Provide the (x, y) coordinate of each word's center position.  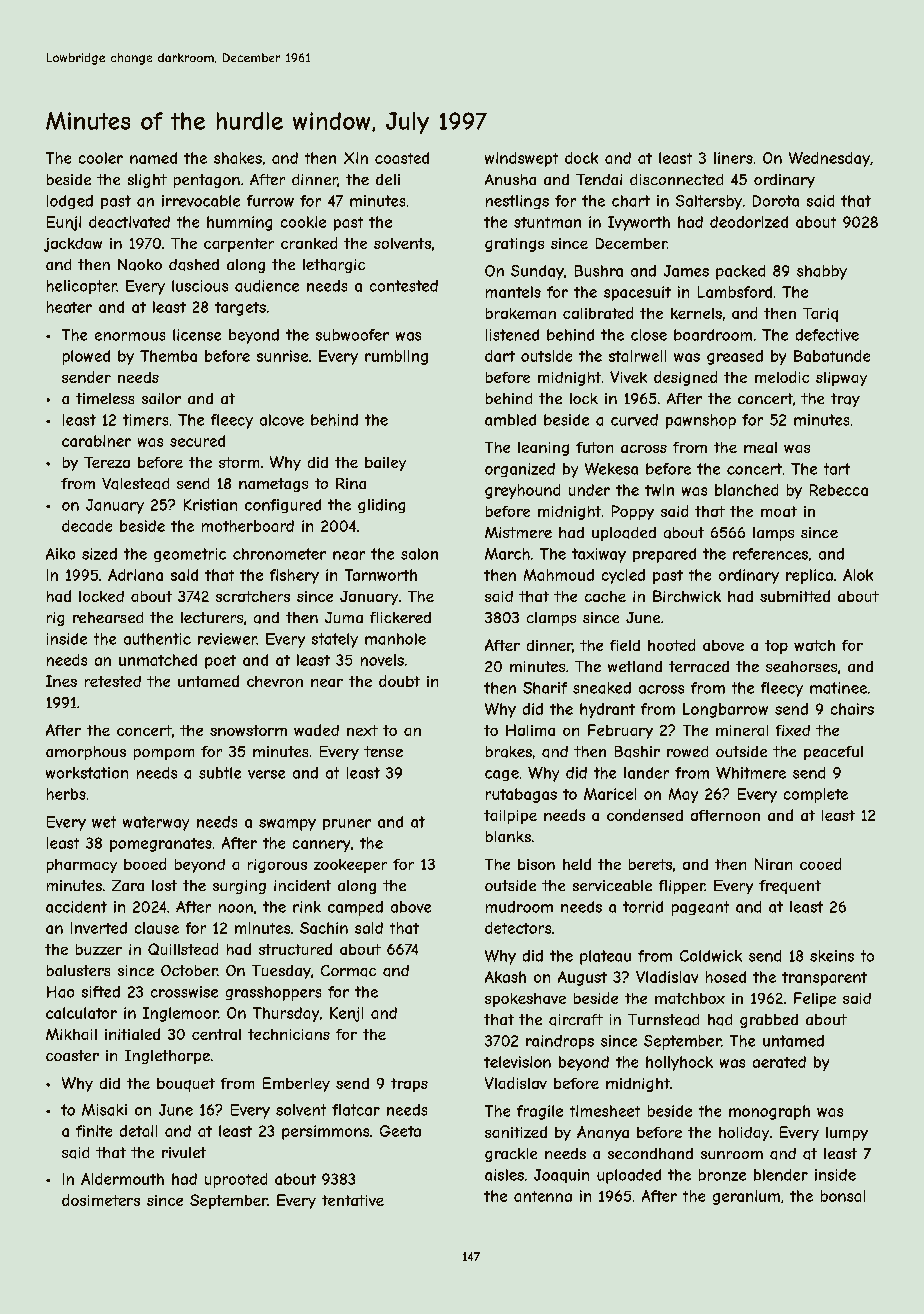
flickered (400, 617)
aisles (504, 1175)
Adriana (135, 575)
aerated (779, 1062)
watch (814, 645)
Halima (530, 730)
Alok (858, 575)
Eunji (64, 223)
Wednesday (829, 159)
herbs (66, 794)
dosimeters (101, 1200)
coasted (402, 158)
